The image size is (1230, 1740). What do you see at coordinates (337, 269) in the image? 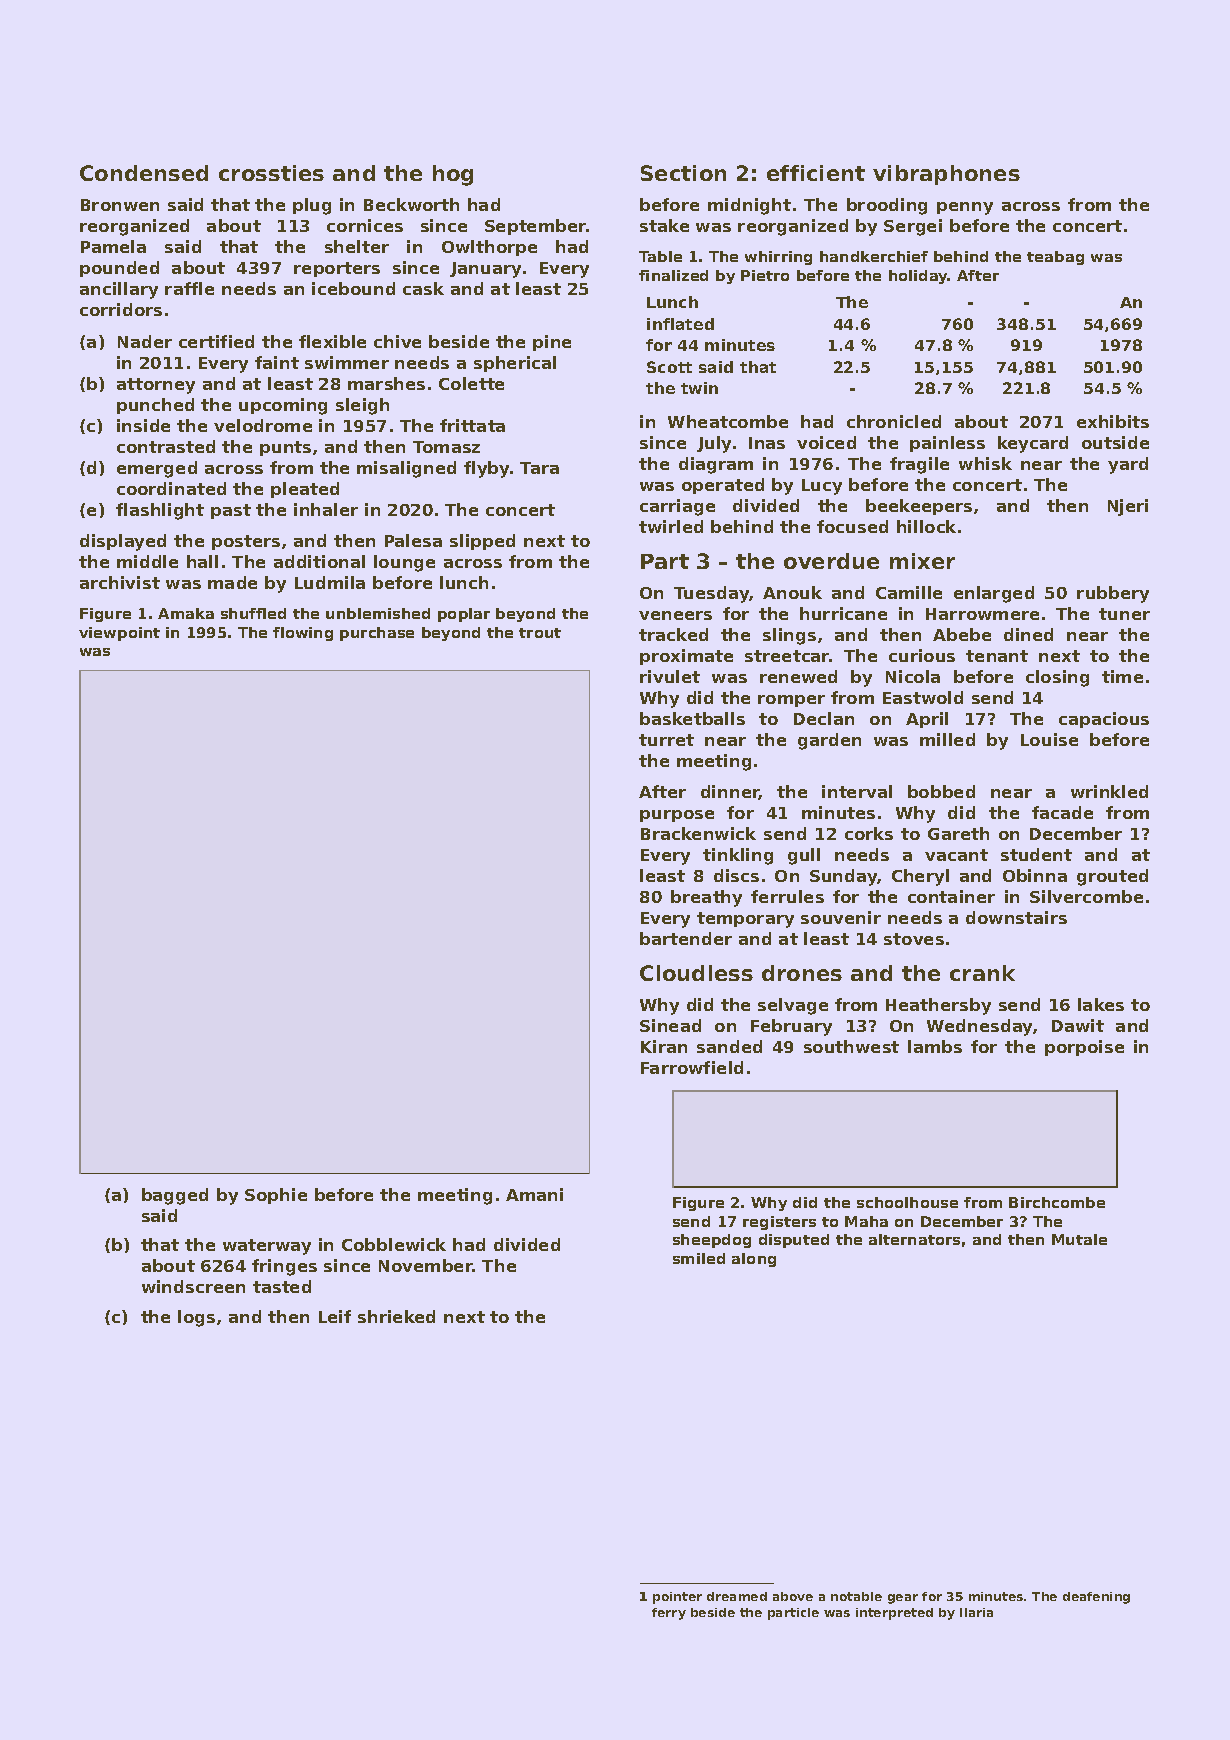
I see `reporters` at bounding box center [337, 269].
